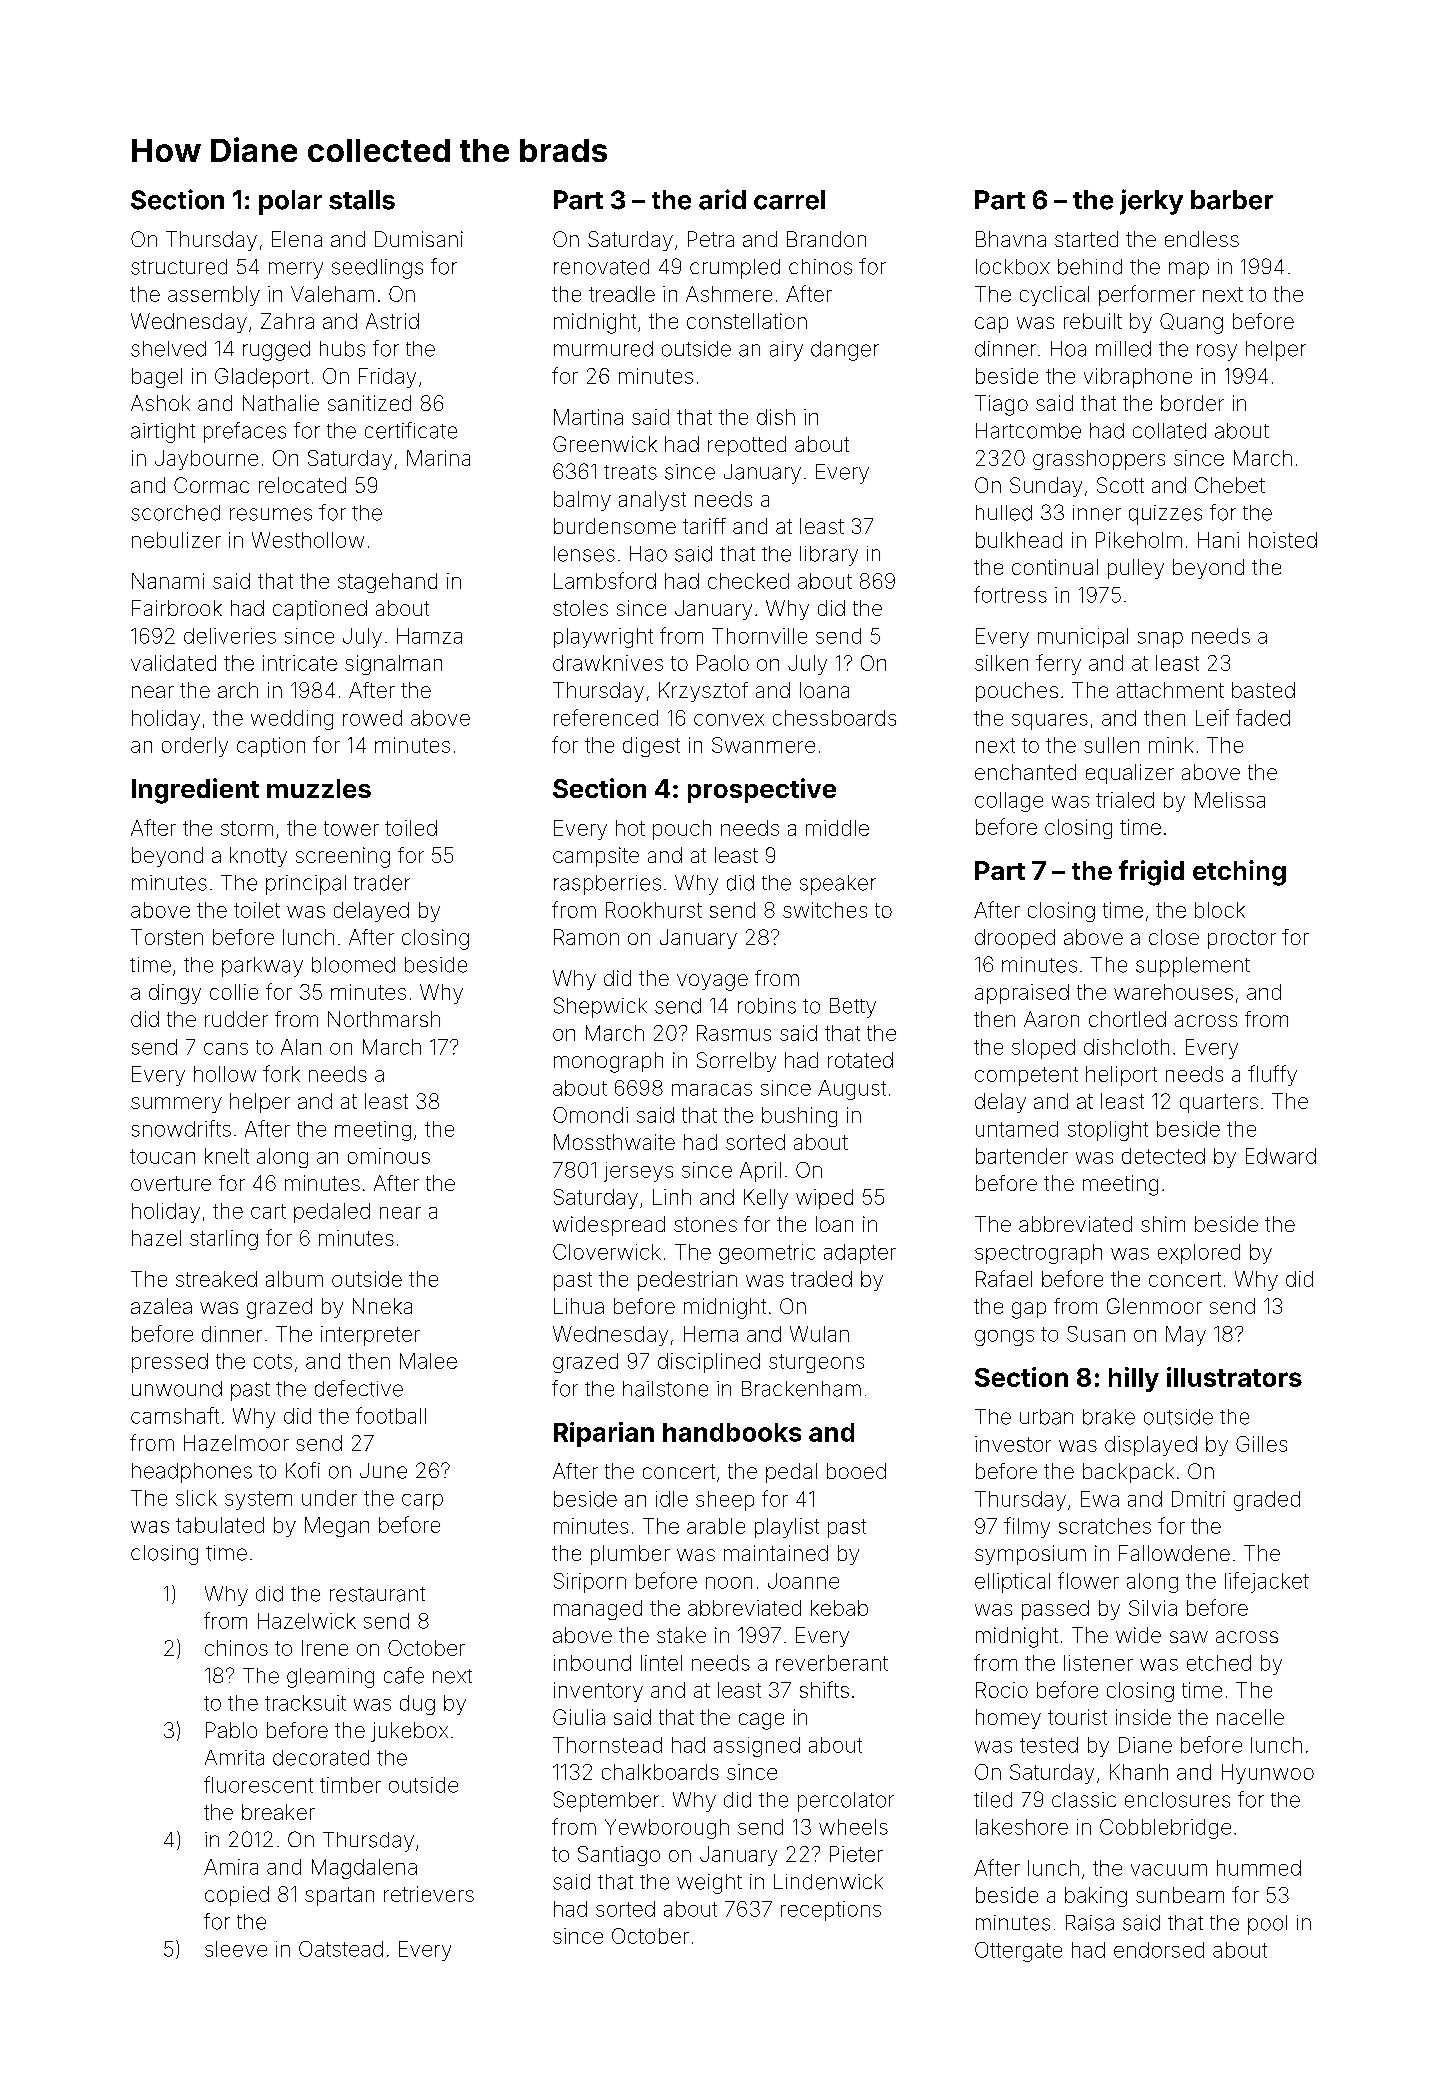 The image size is (1450, 2100). I want to click on robins, so click(767, 1006).
